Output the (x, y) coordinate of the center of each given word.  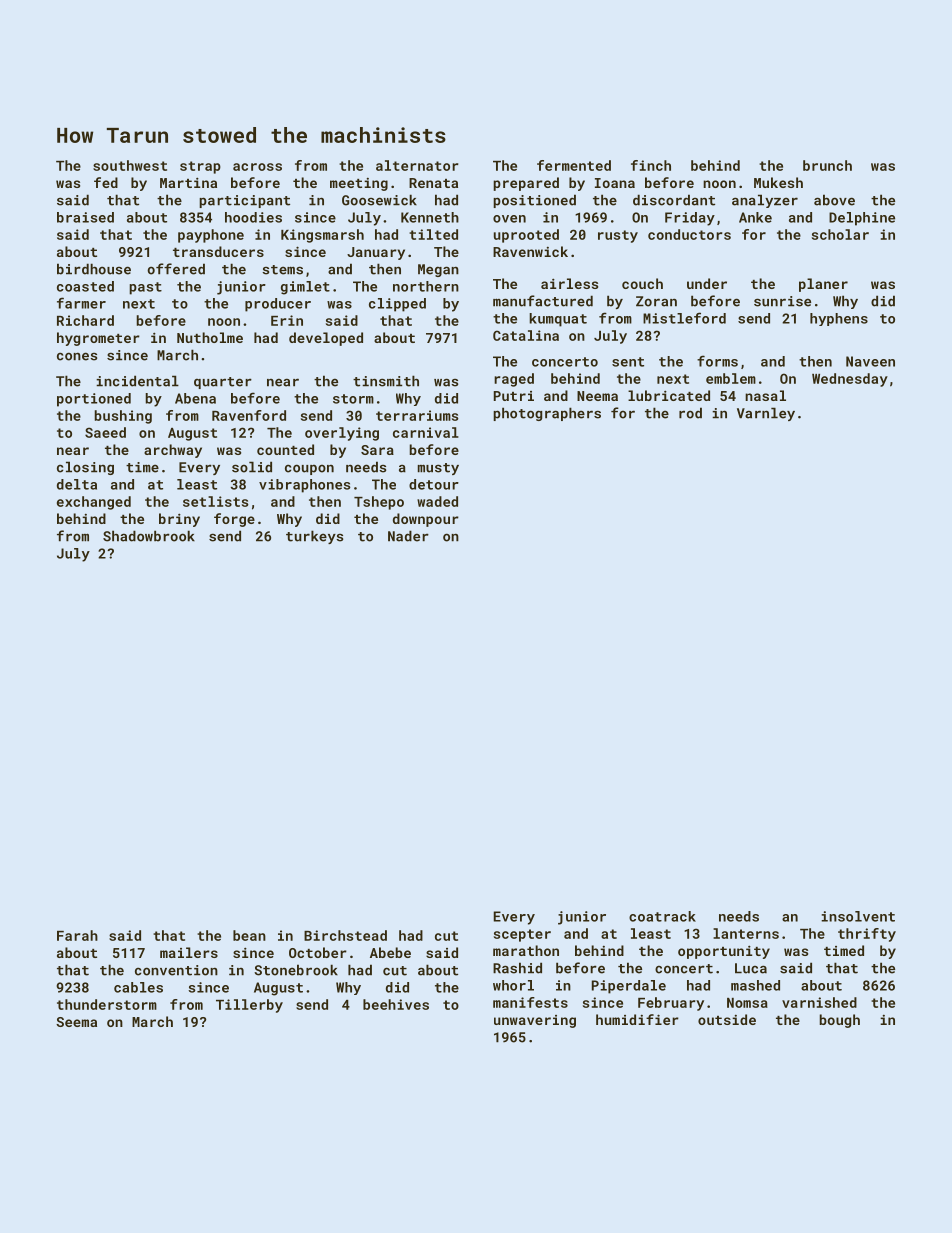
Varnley (766, 414)
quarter (223, 383)
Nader (408, 536)
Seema (76, 1022)
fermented (574, 165)
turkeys (314, 537)
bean (249, 935)
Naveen (870, 361)
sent (628, 362)
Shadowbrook (149, 536)
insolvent (858, 916)
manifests (530, 1002)
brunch (827, 165)
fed (106, 182)
